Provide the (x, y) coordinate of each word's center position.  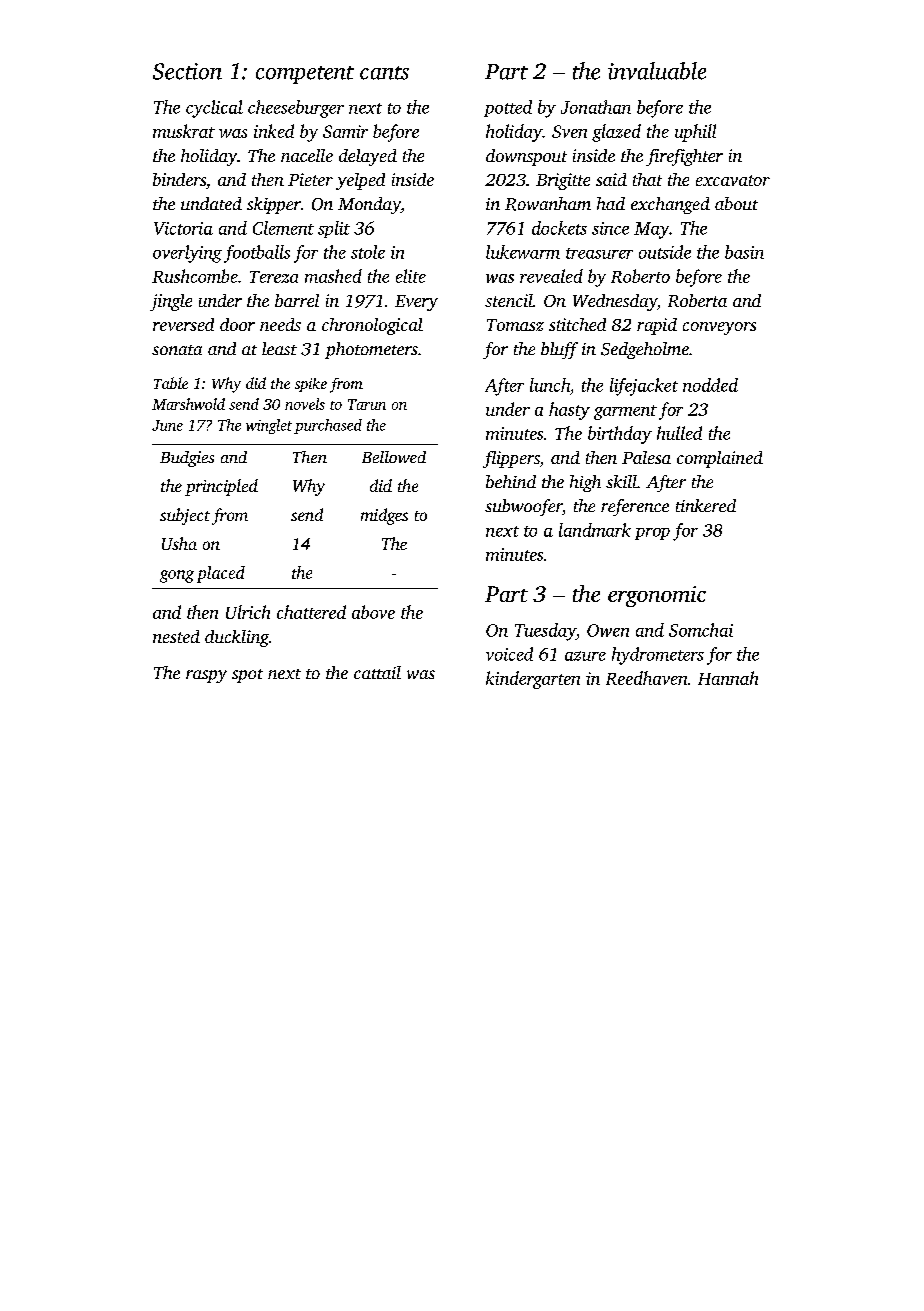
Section (187, 71)
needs (280, 324)
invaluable (657, 71)
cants (384, 73)
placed (221, 574)
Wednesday (615, 302)
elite (411, 276)
